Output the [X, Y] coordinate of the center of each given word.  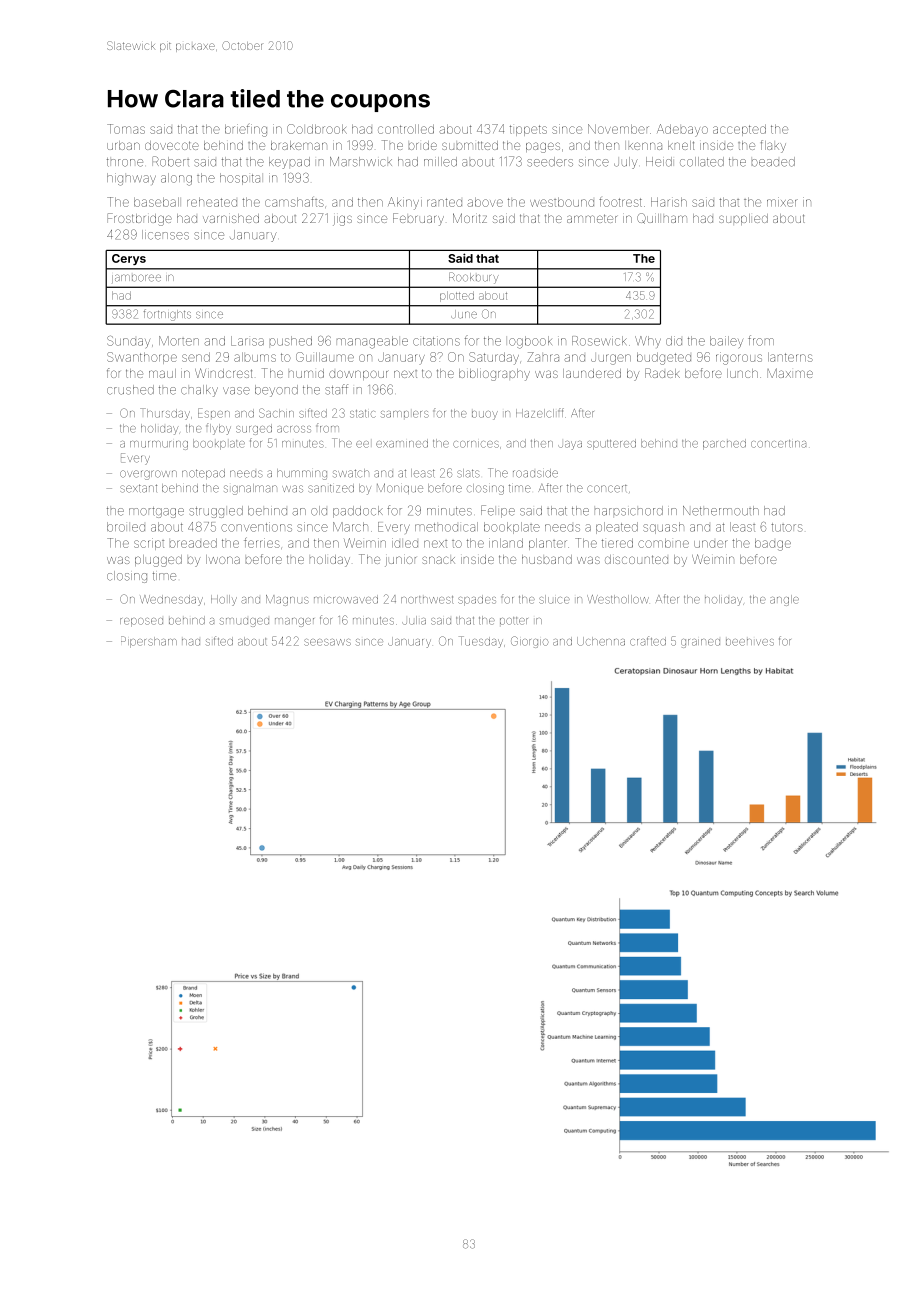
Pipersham [149, 642]
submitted [470, 145]
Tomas [126, 129]
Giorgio [529, 642]
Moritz [470, 218]
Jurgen [611, 359]
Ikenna [643, 145]
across [294, 429]
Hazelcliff [540, 413]
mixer [782, 202]
